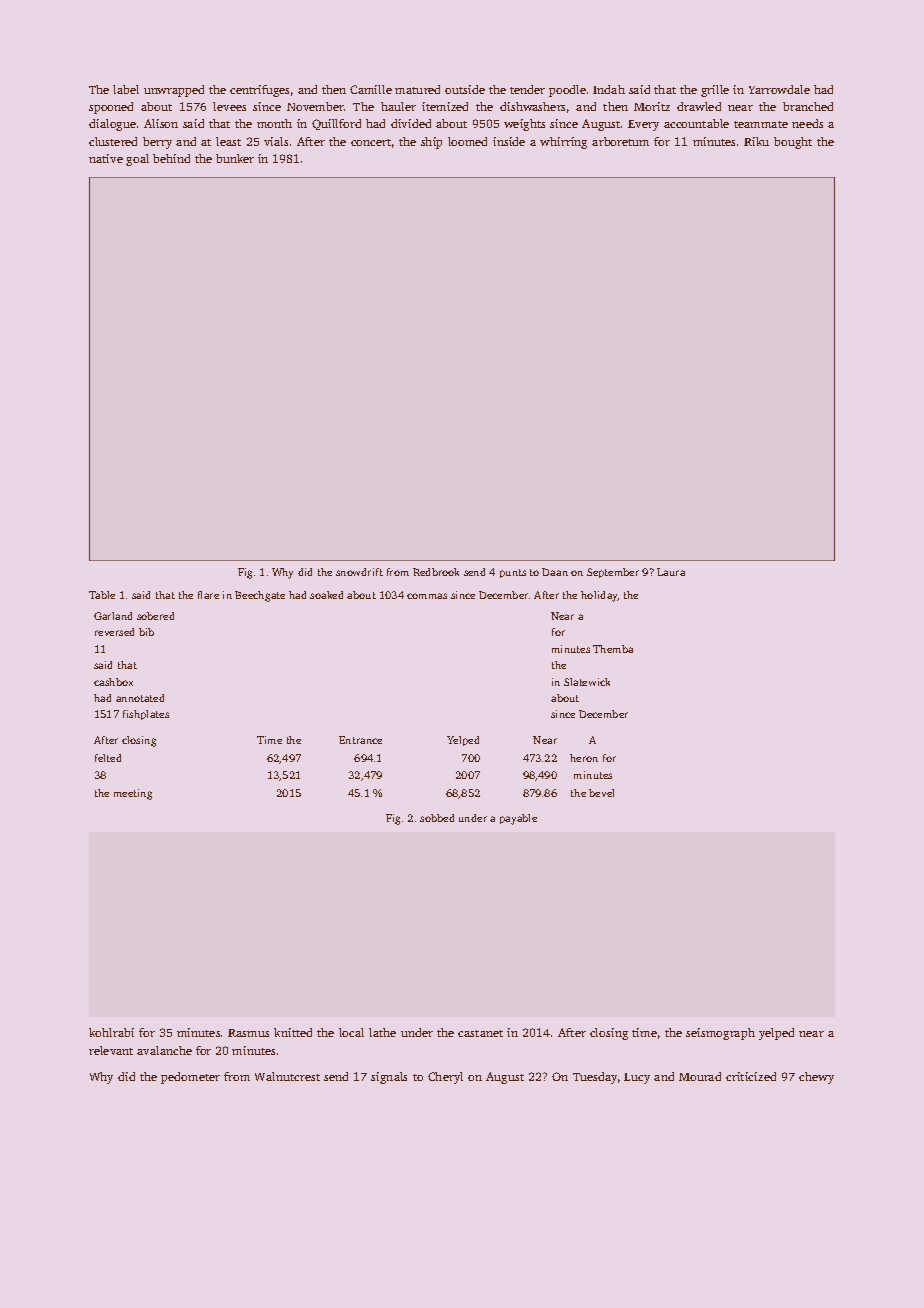 Image resolution: width=924 pixels, height=1308 pixels. Describe the element at coordinates (437, 818) in the page. I see `sobbed` at that location.
